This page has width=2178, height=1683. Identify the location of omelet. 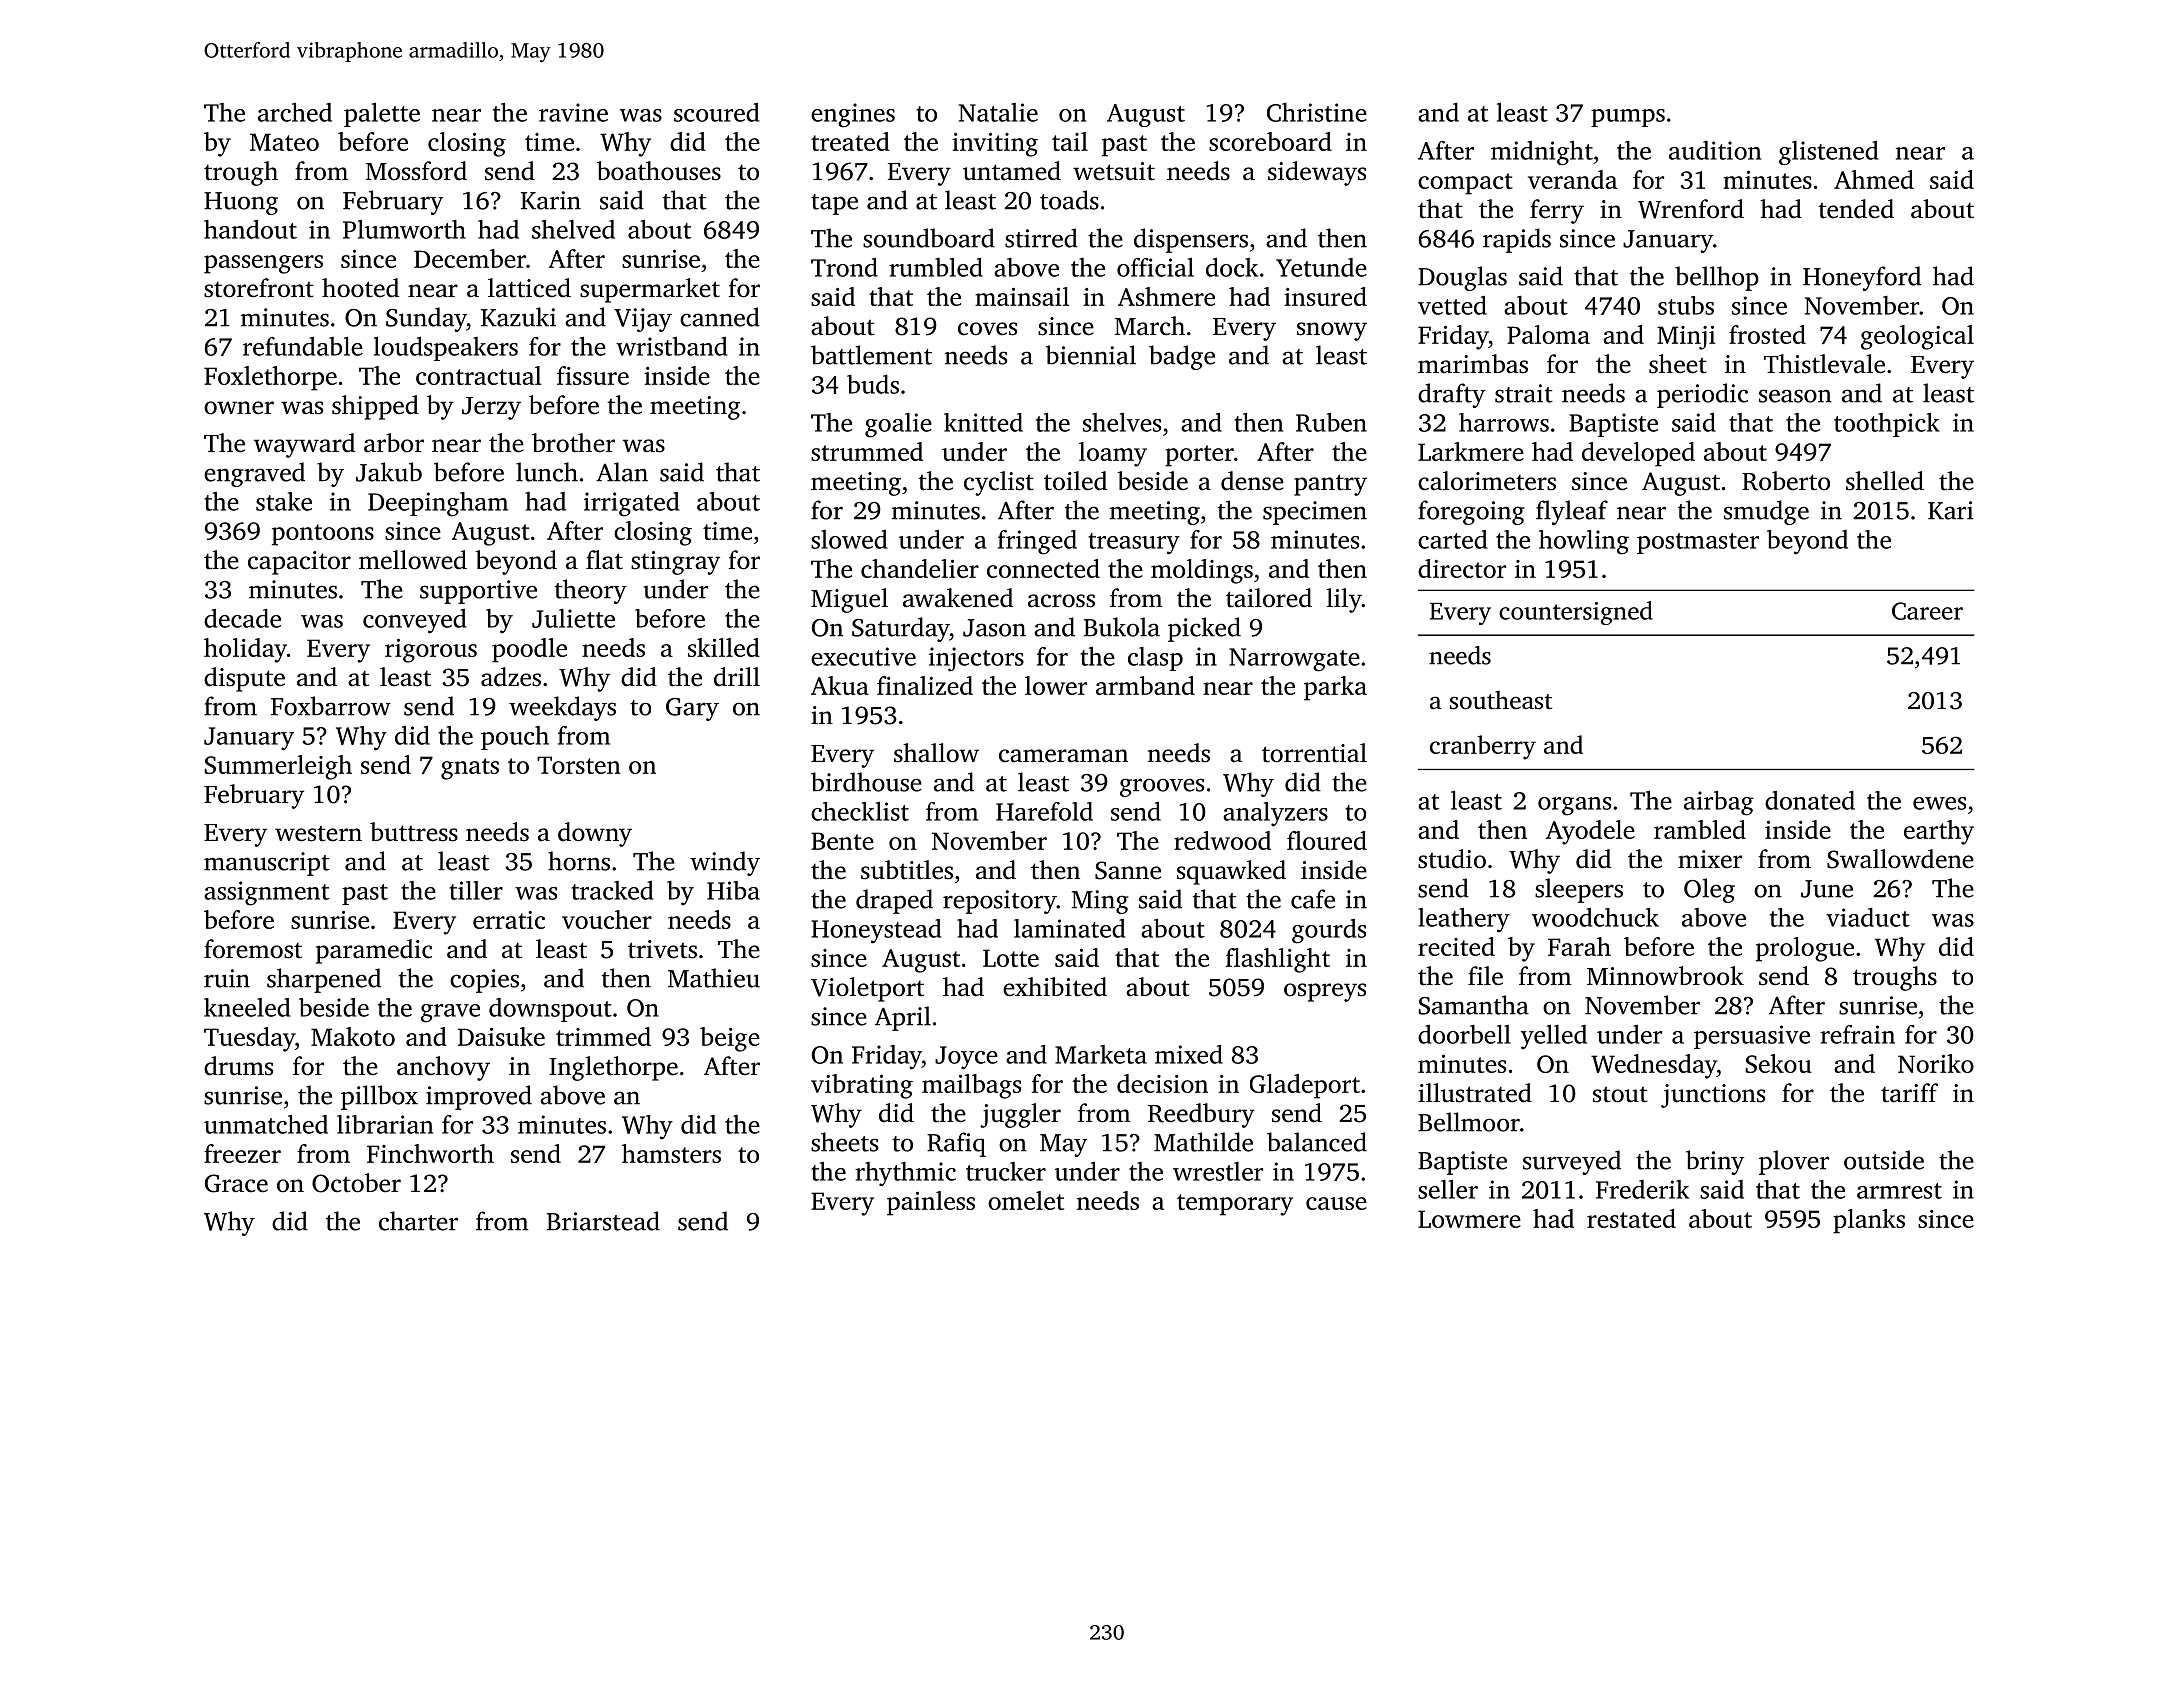
(1026, 1200).
